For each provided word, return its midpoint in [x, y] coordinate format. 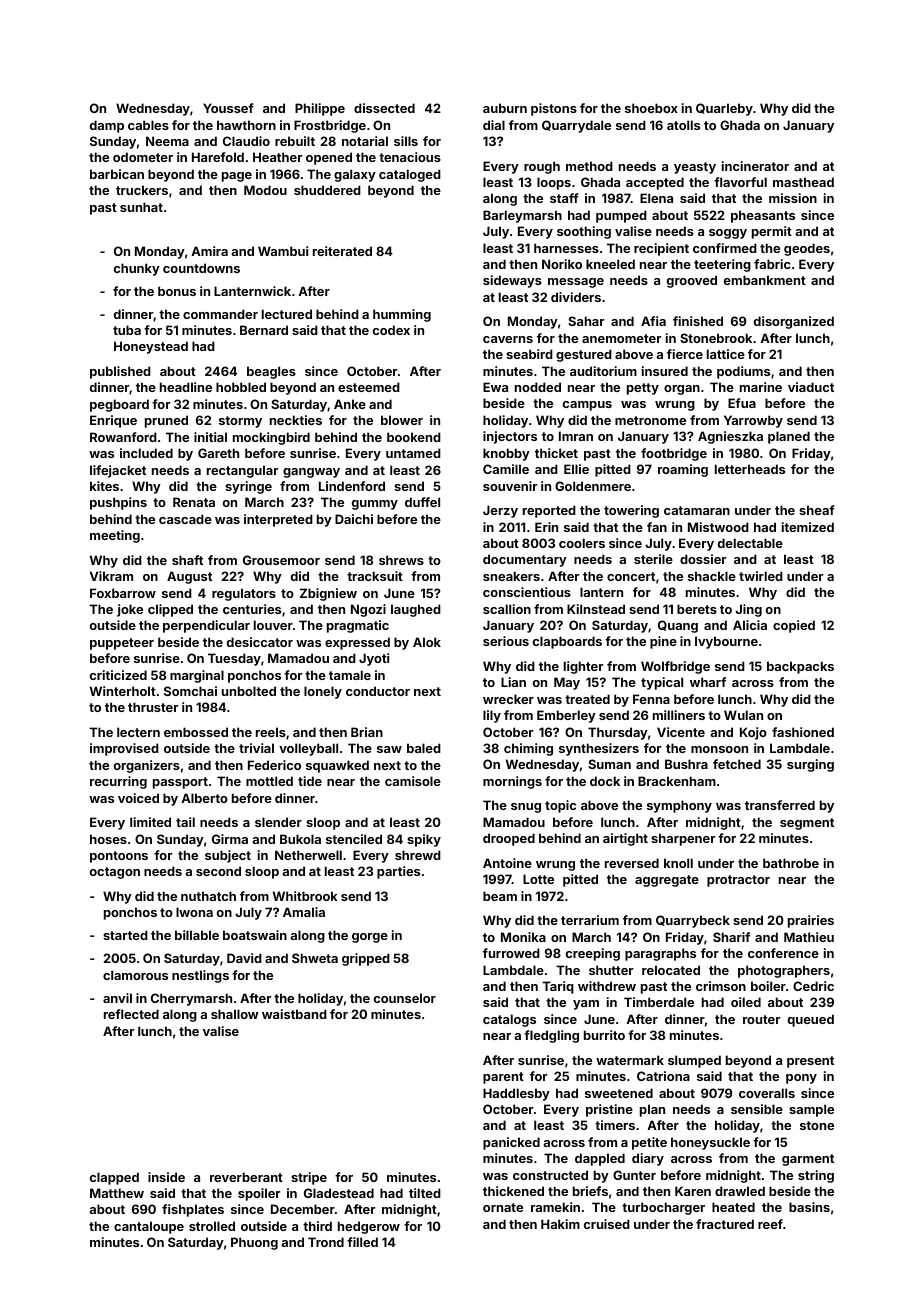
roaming [683, 470]
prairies [811, 921]
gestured [584, 355]
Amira [209, 251]
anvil [117, 998]
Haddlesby [516, 1094]
